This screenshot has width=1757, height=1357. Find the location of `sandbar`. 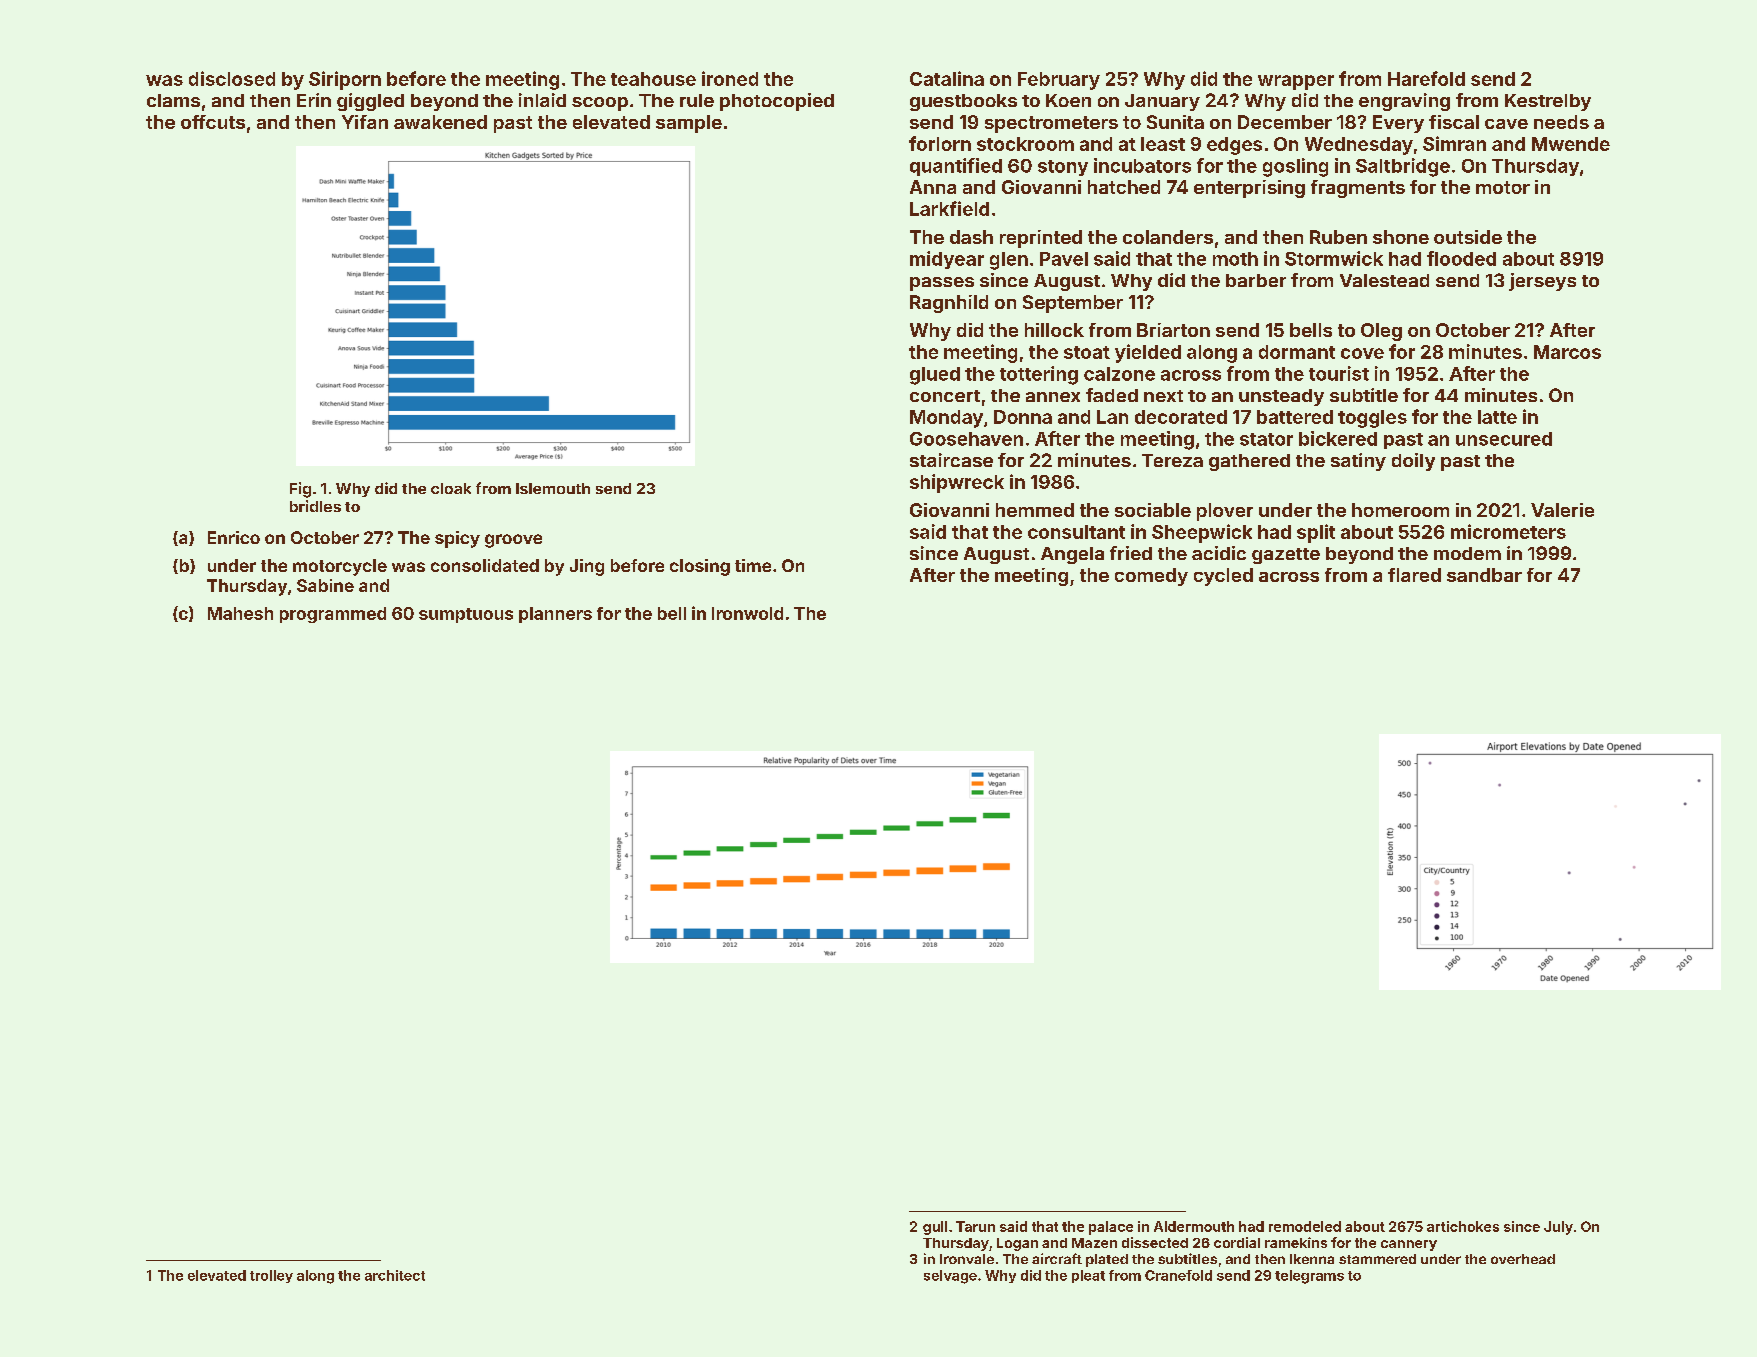

sandbar is located at coordinates (1484, 575).
